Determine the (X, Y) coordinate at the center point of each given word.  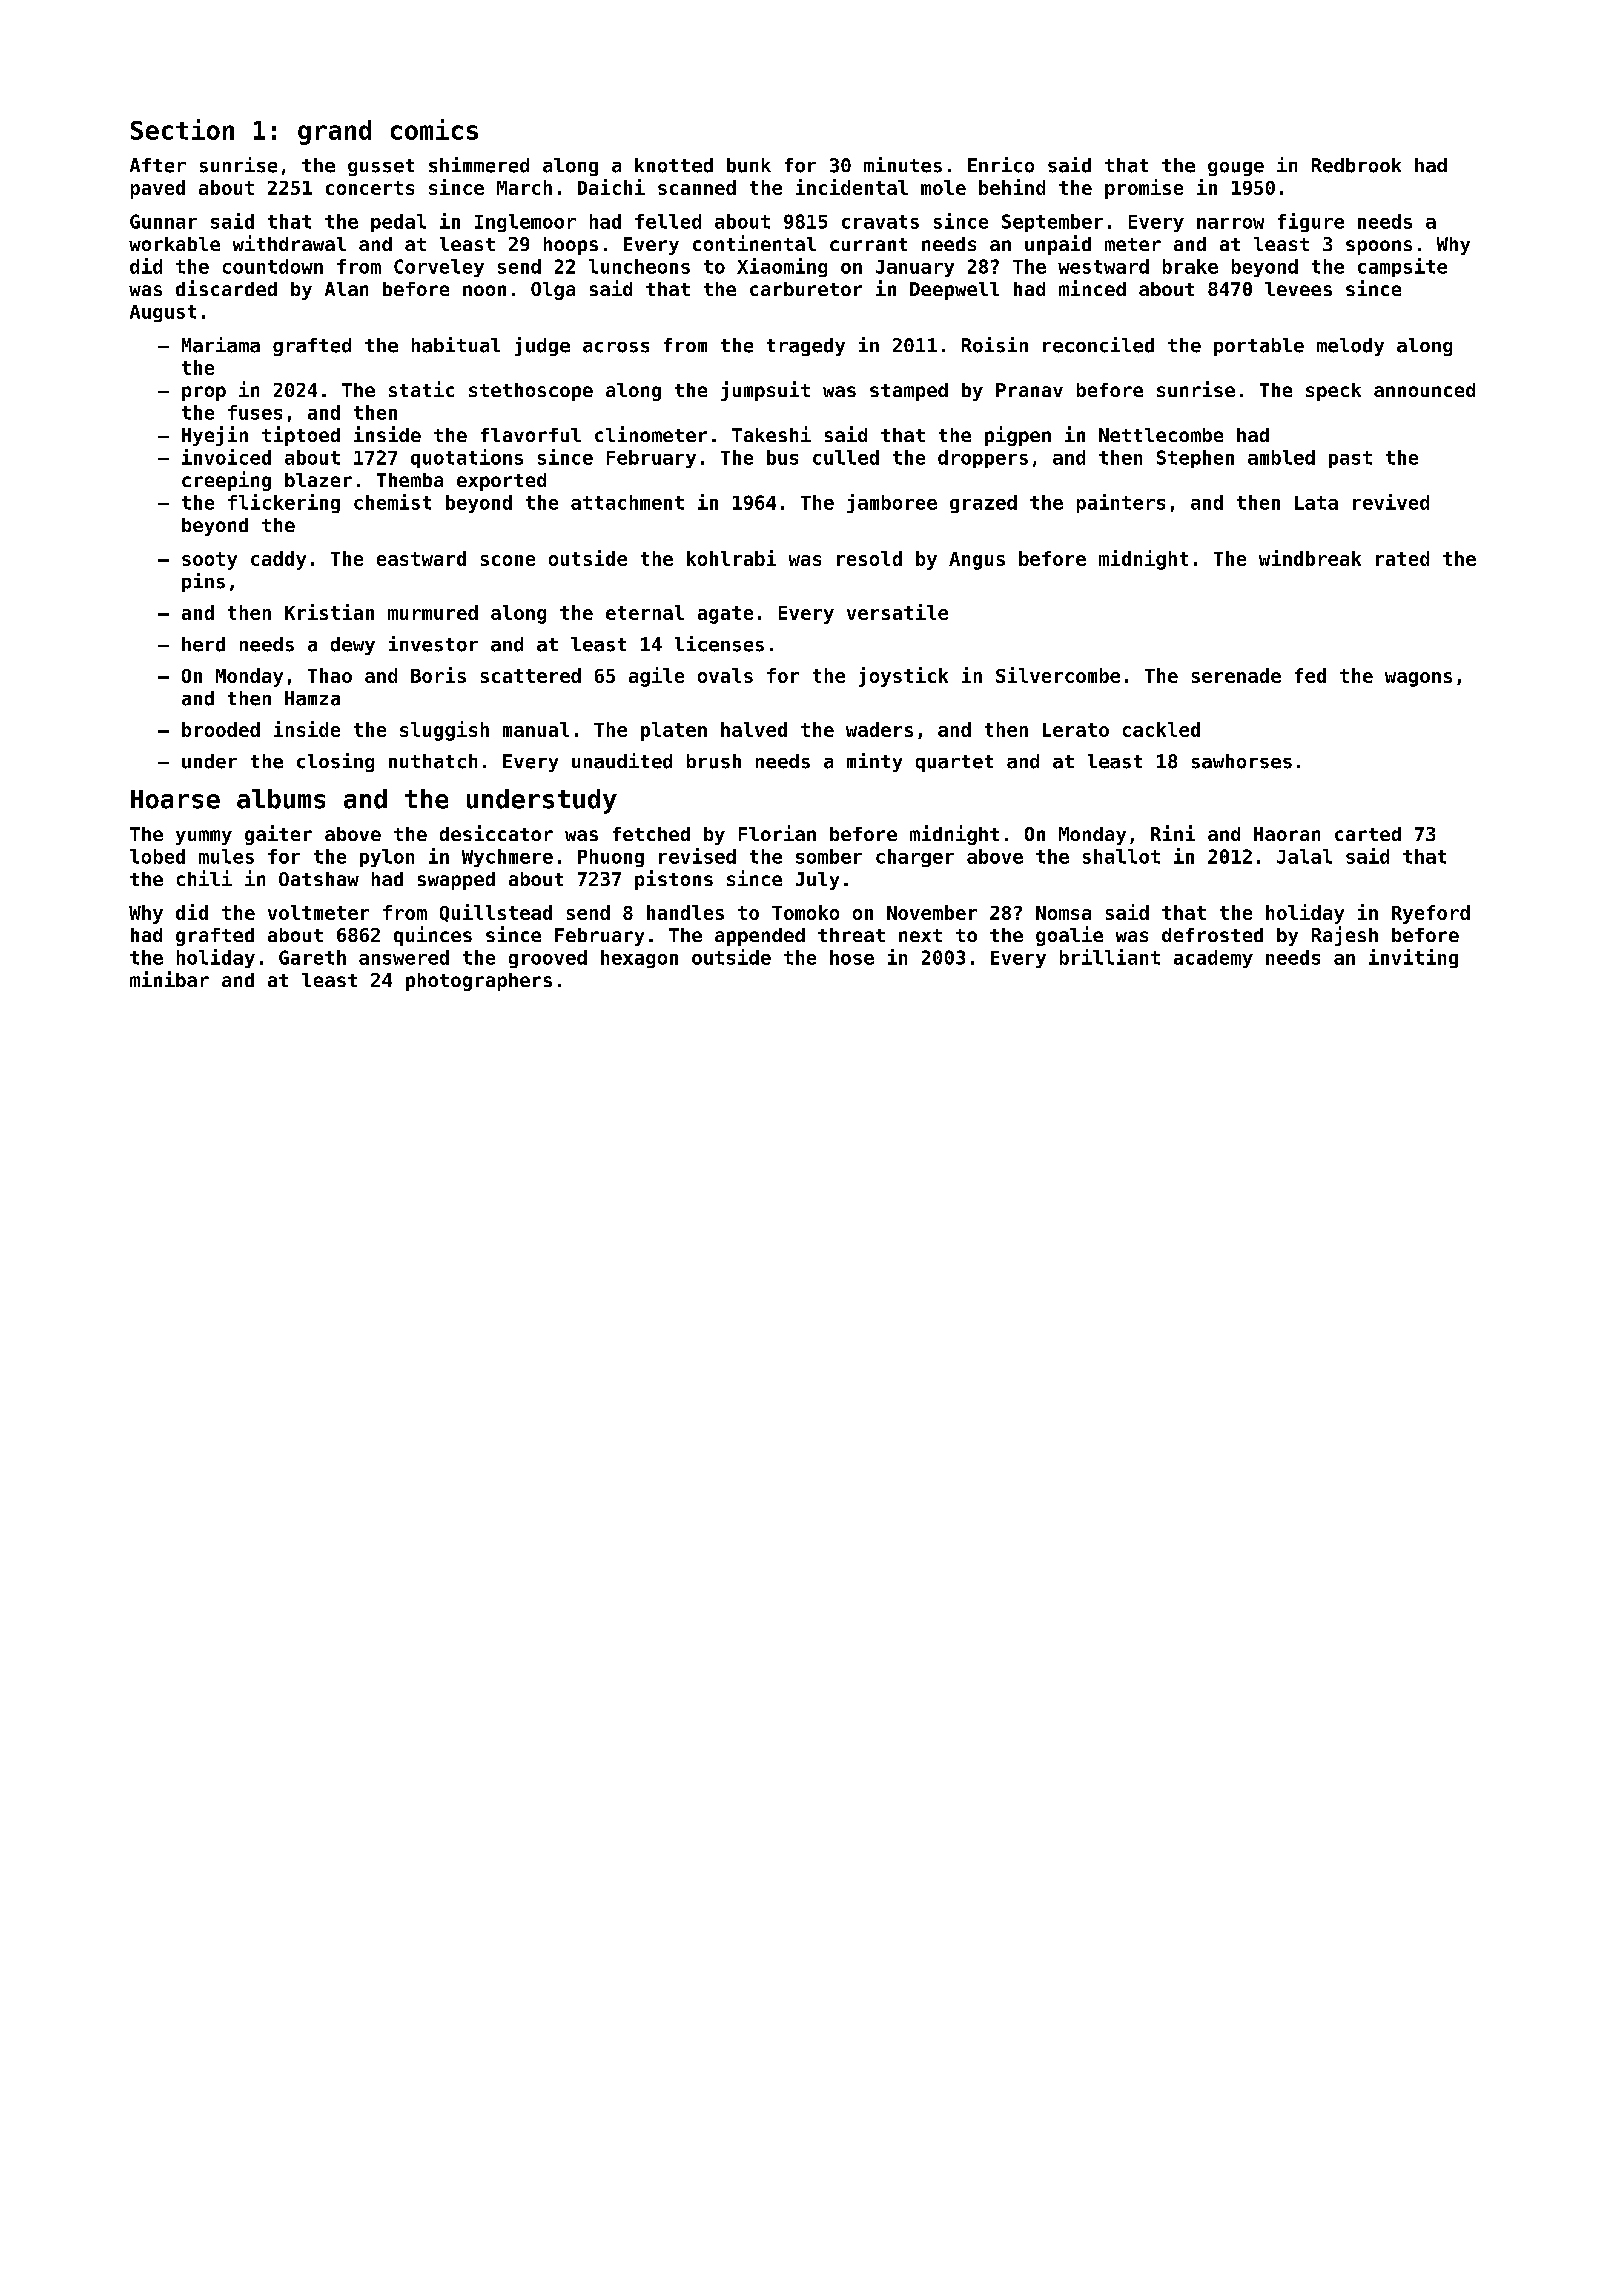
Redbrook (1356, 165)
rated (1402, 558)
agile (656, 677)
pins (203, 582)
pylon (387, 858)
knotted (674, 165)
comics (434, 129)
